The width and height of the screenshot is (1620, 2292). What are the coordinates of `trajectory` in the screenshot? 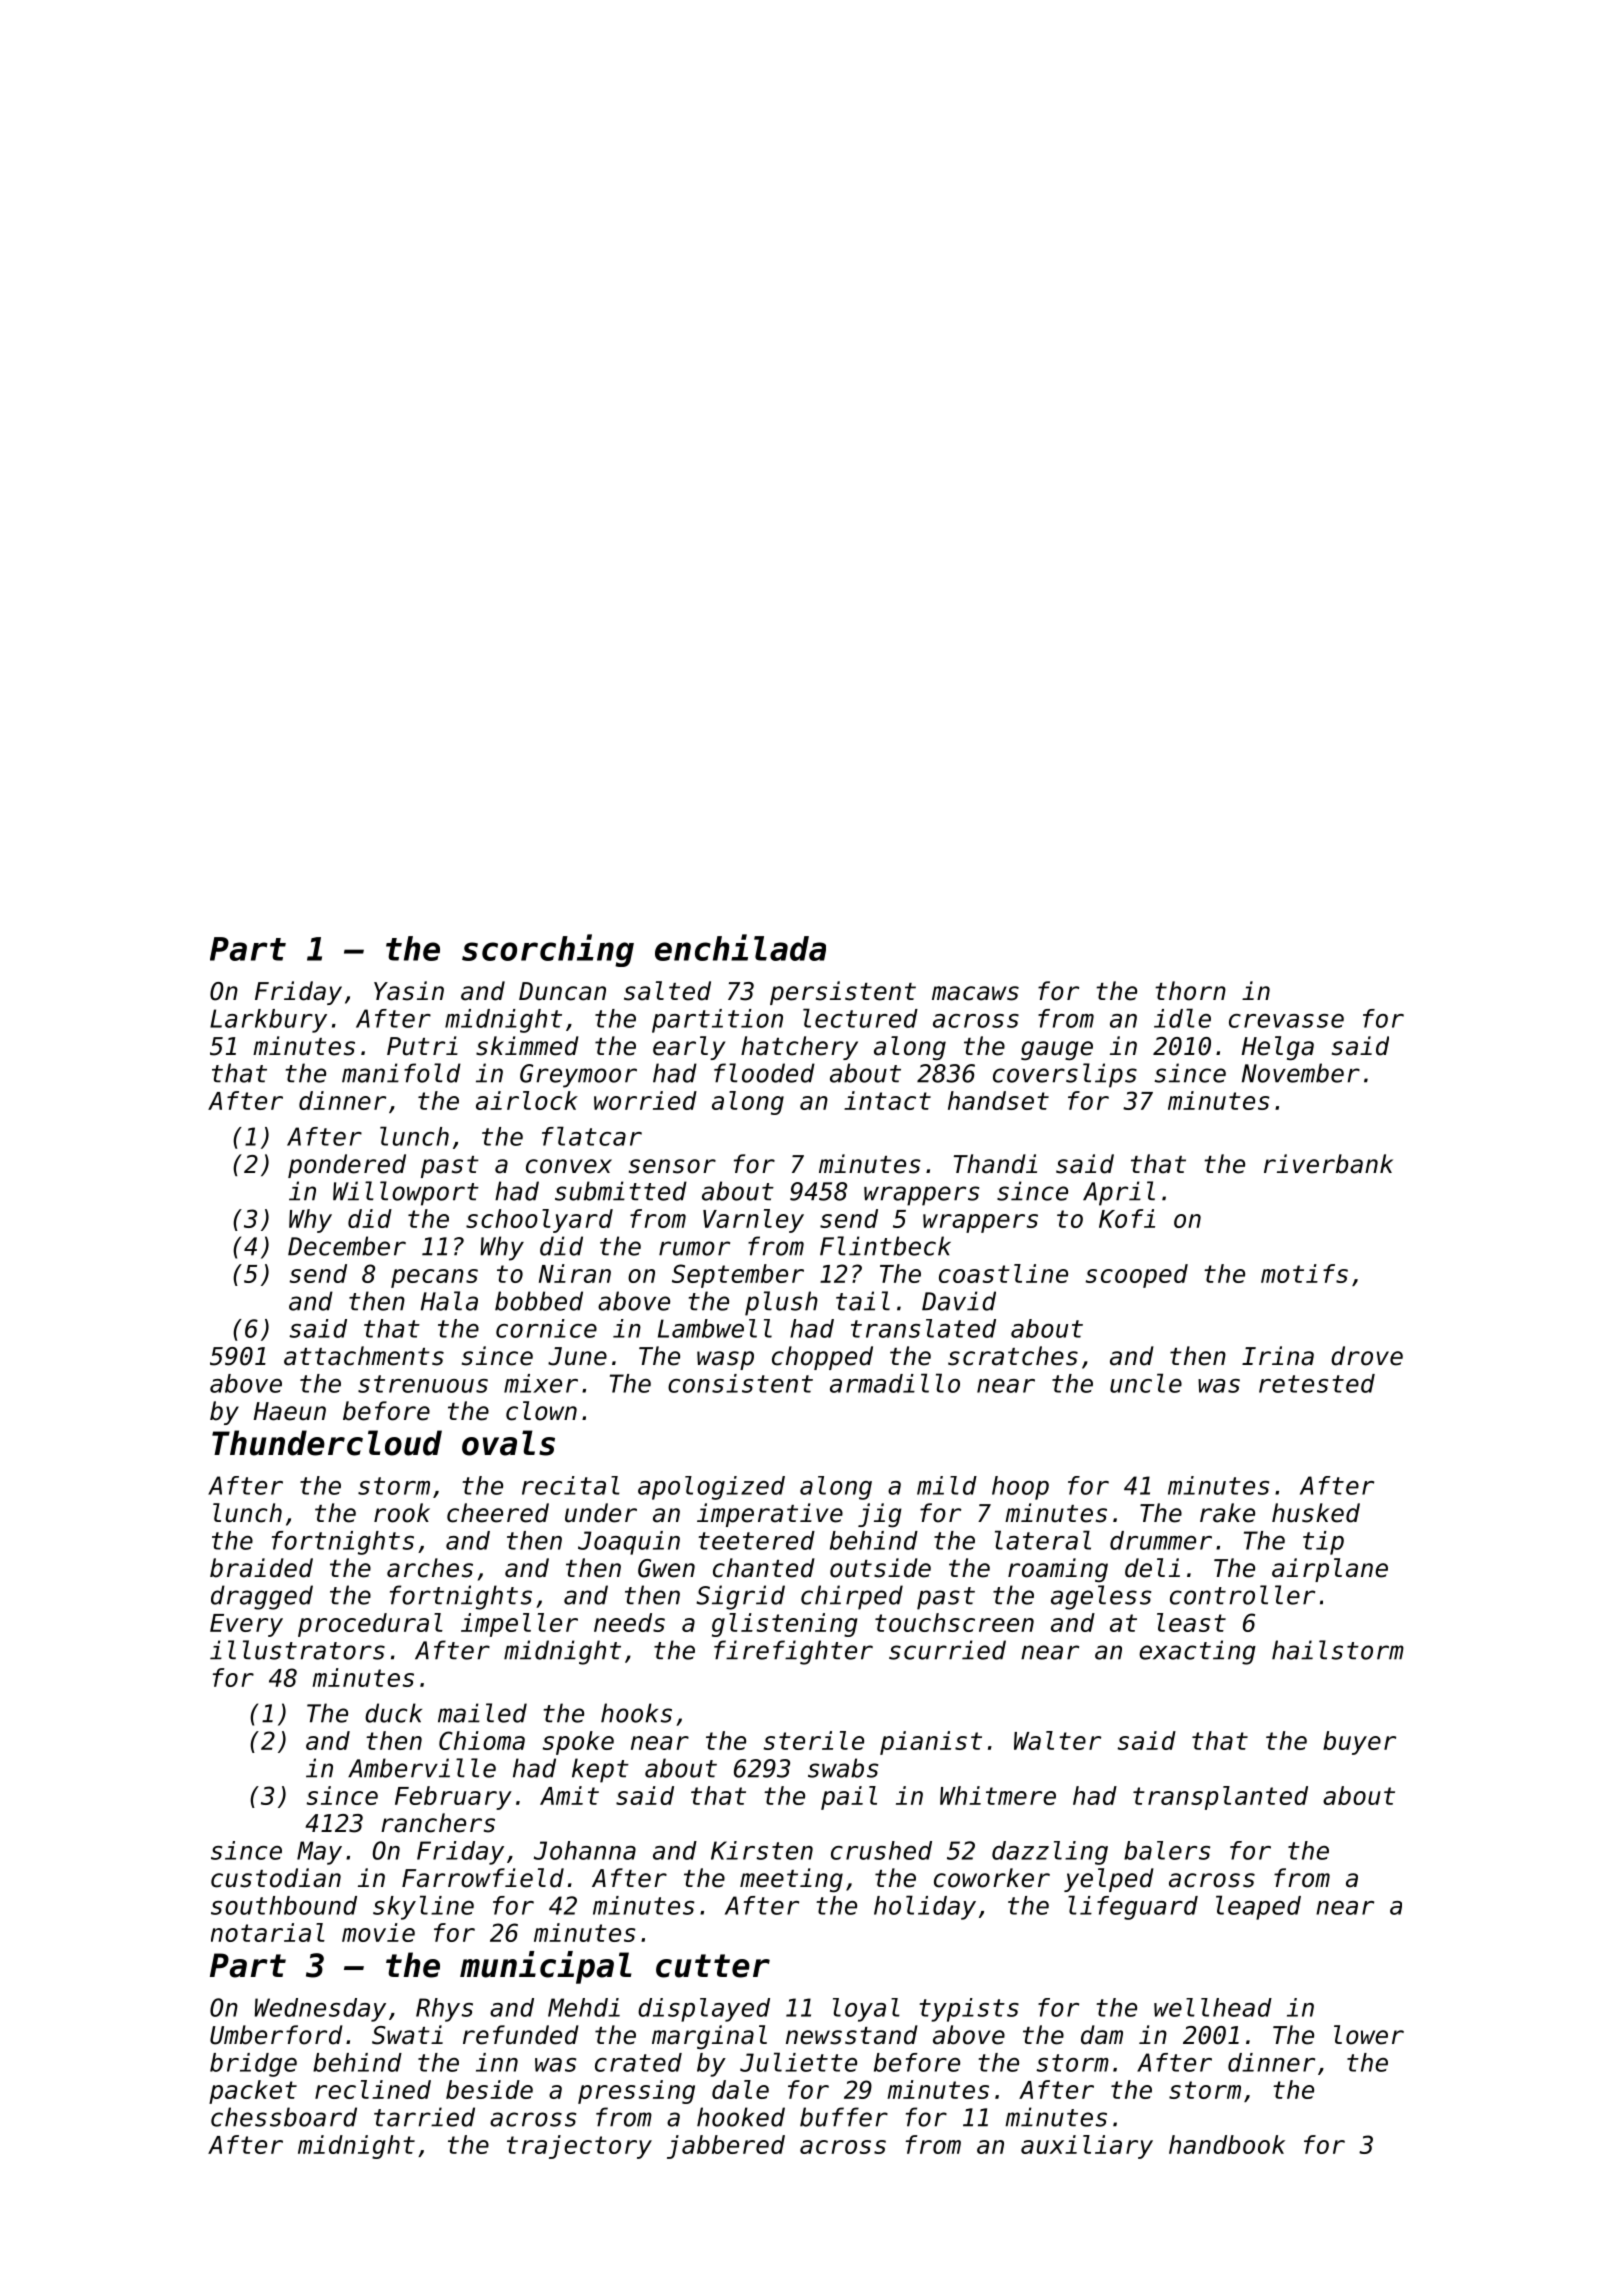 It's located at (579, 2147).
